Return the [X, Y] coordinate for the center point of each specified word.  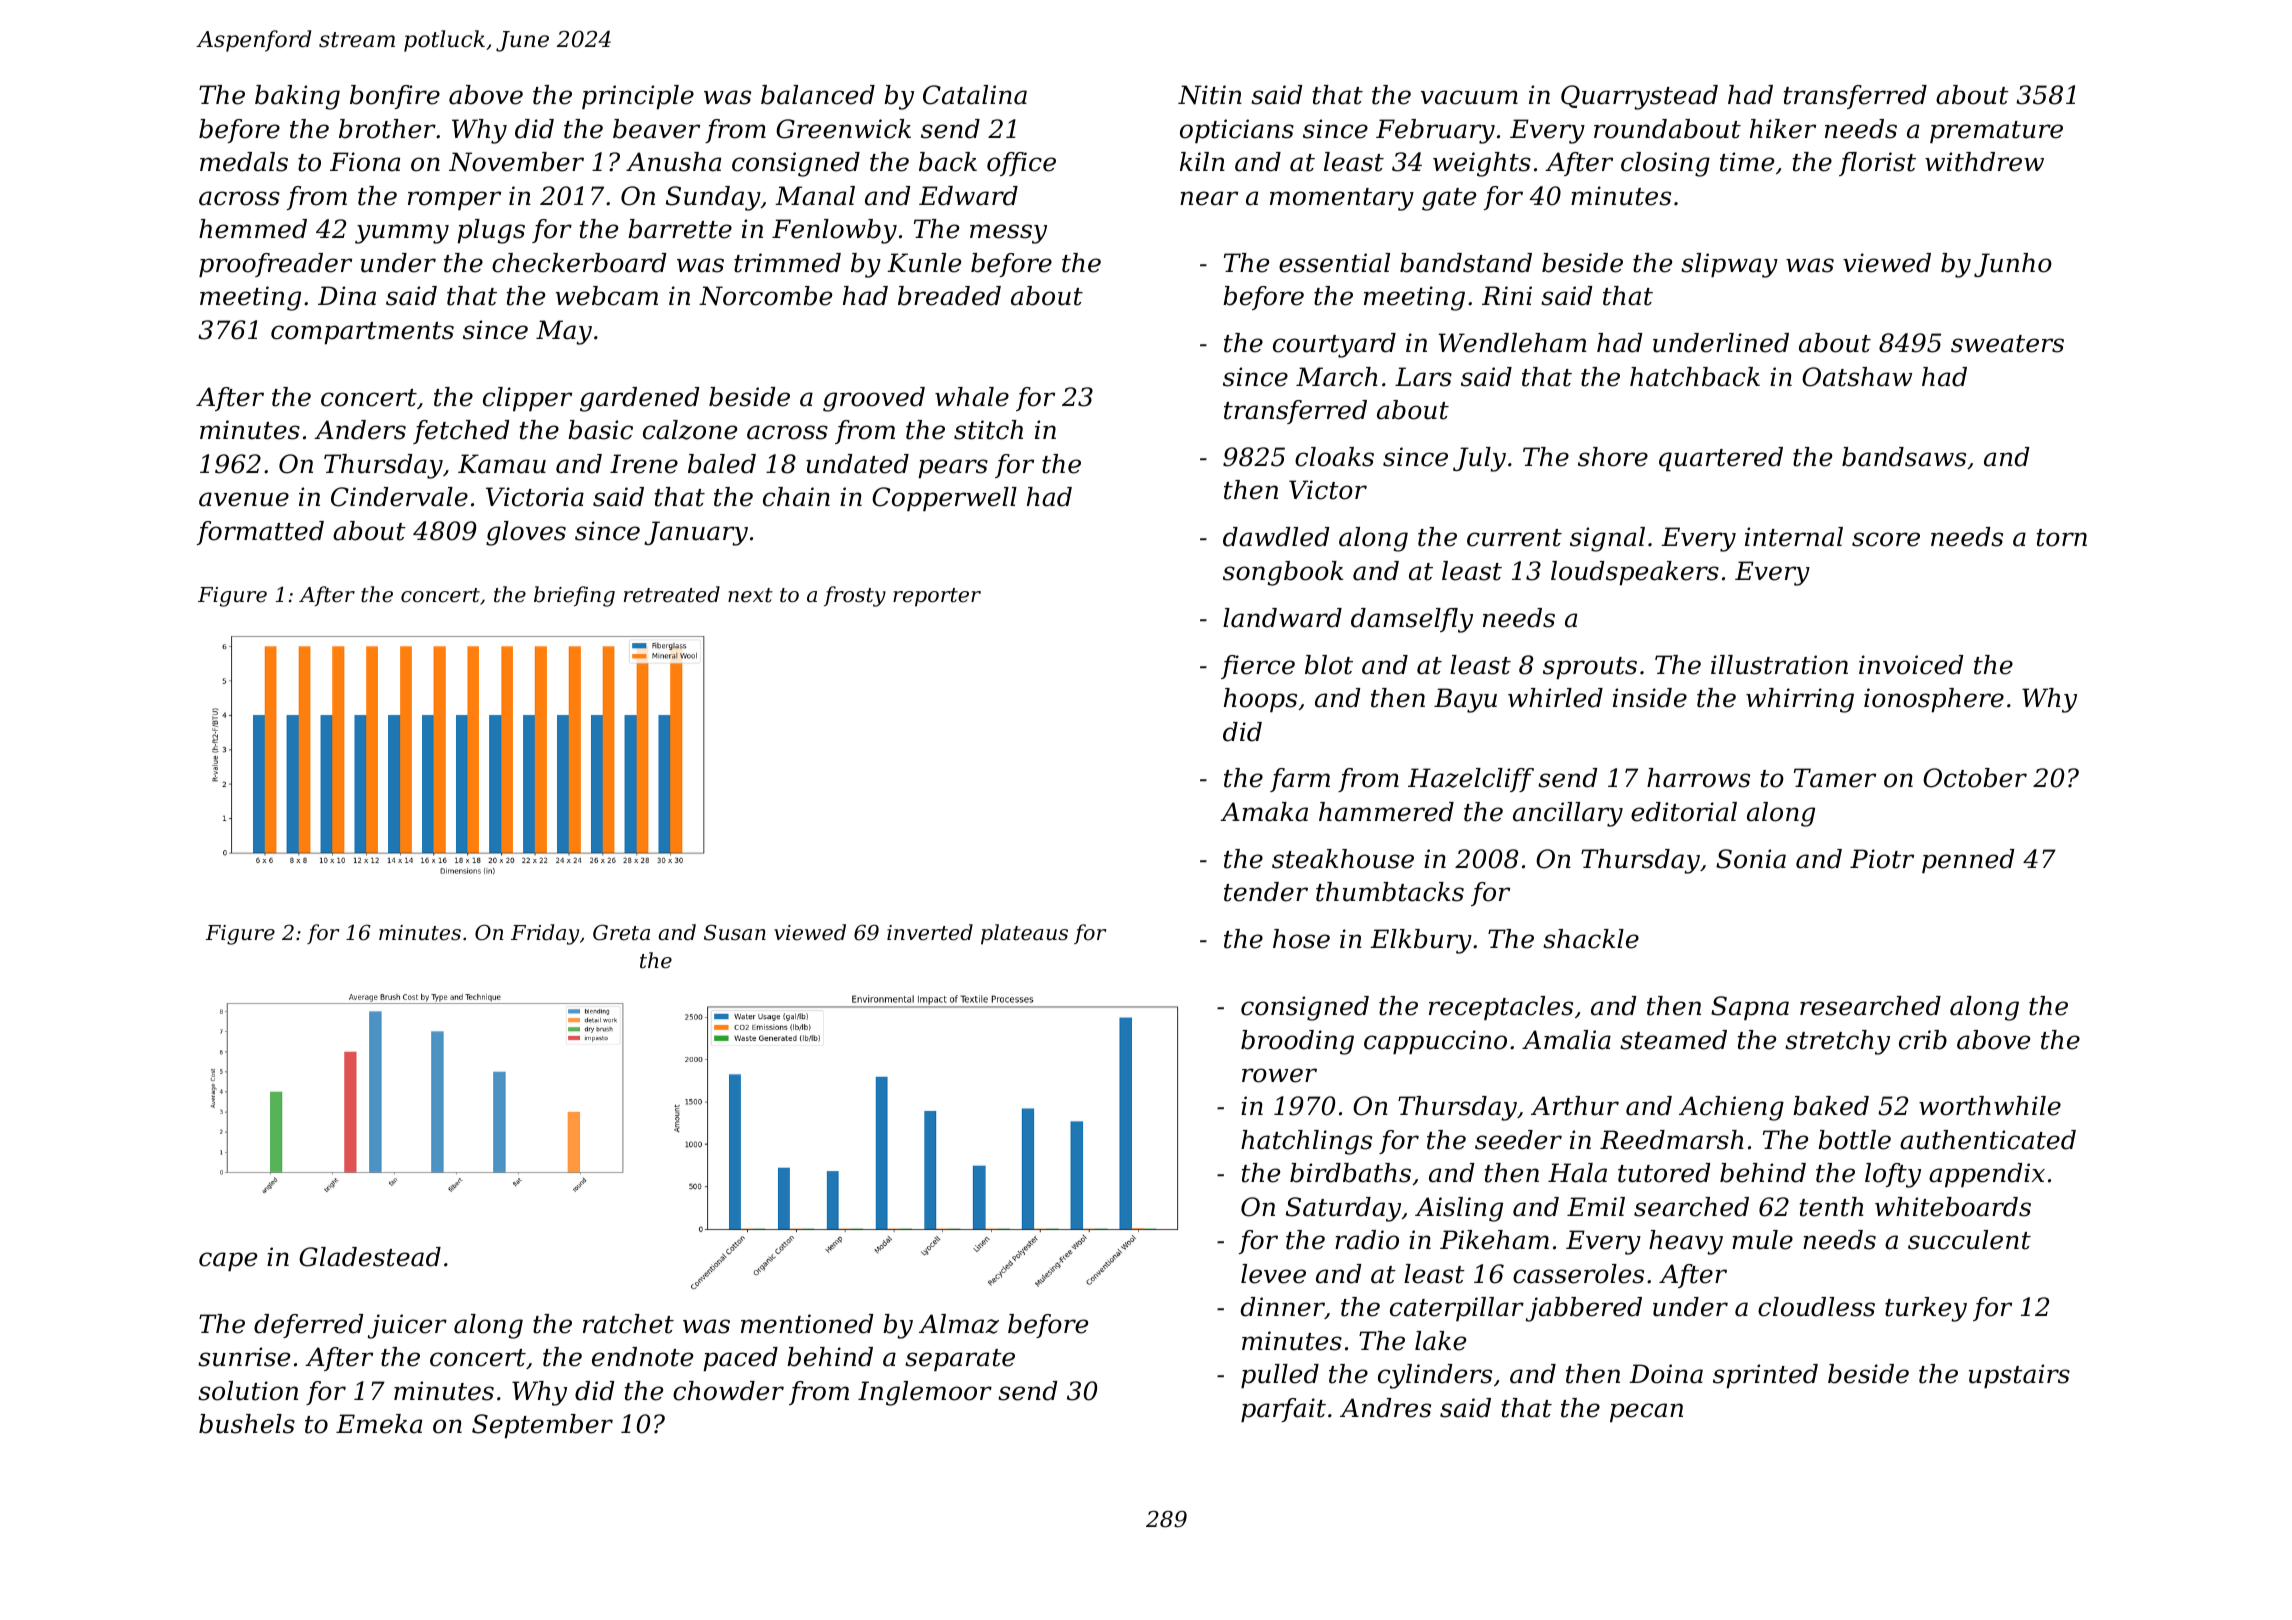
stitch [988, 430]
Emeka [379, 1424]
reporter [937, 597]
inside [1650, 698]
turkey [1926, 1309]
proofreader [275, 265]
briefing [574, 596]
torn [2062, 538]
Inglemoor [925, 1393]
